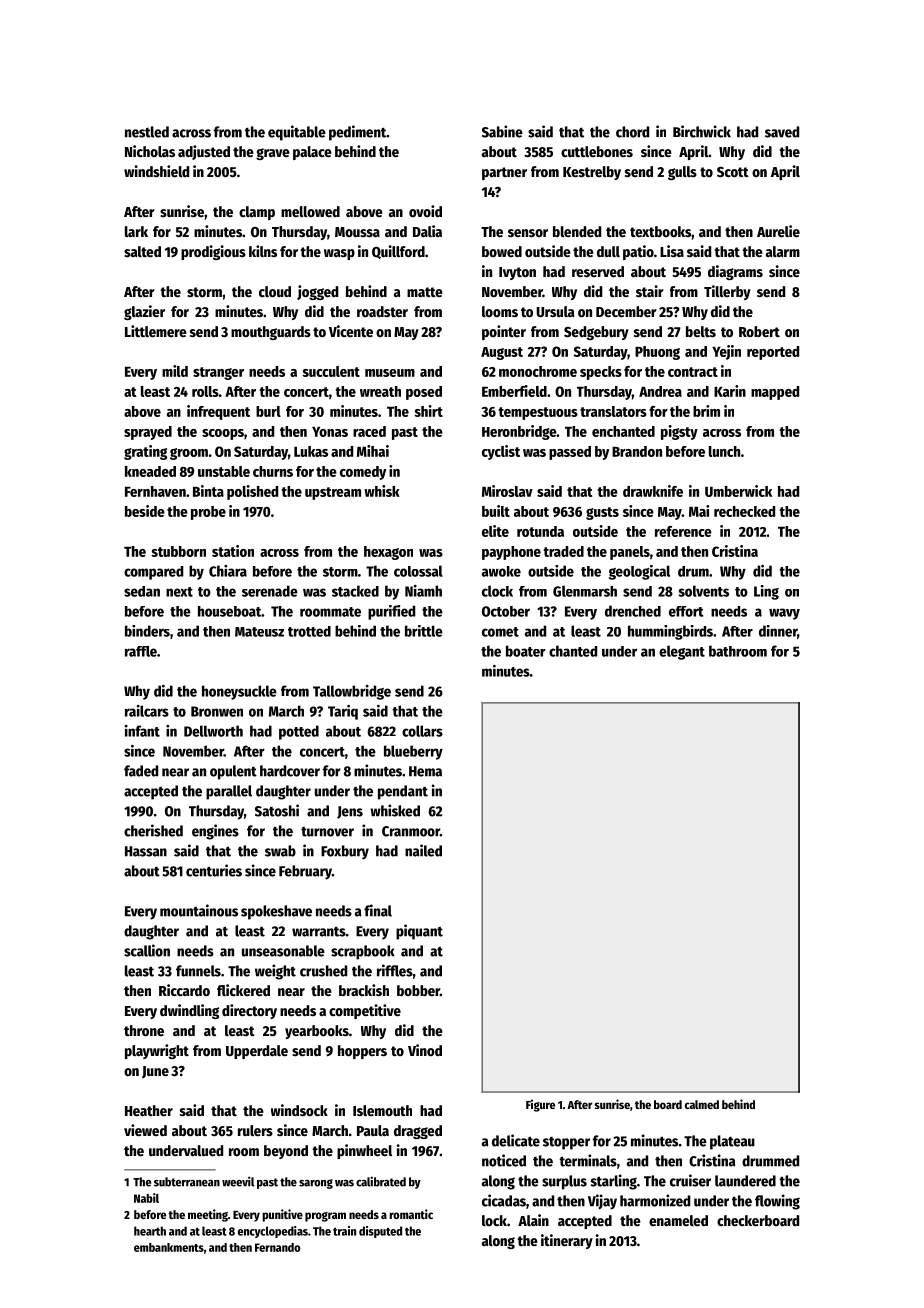  Describe the element at coordinates (682, 652) in the image. I see `elegant` at that location.
